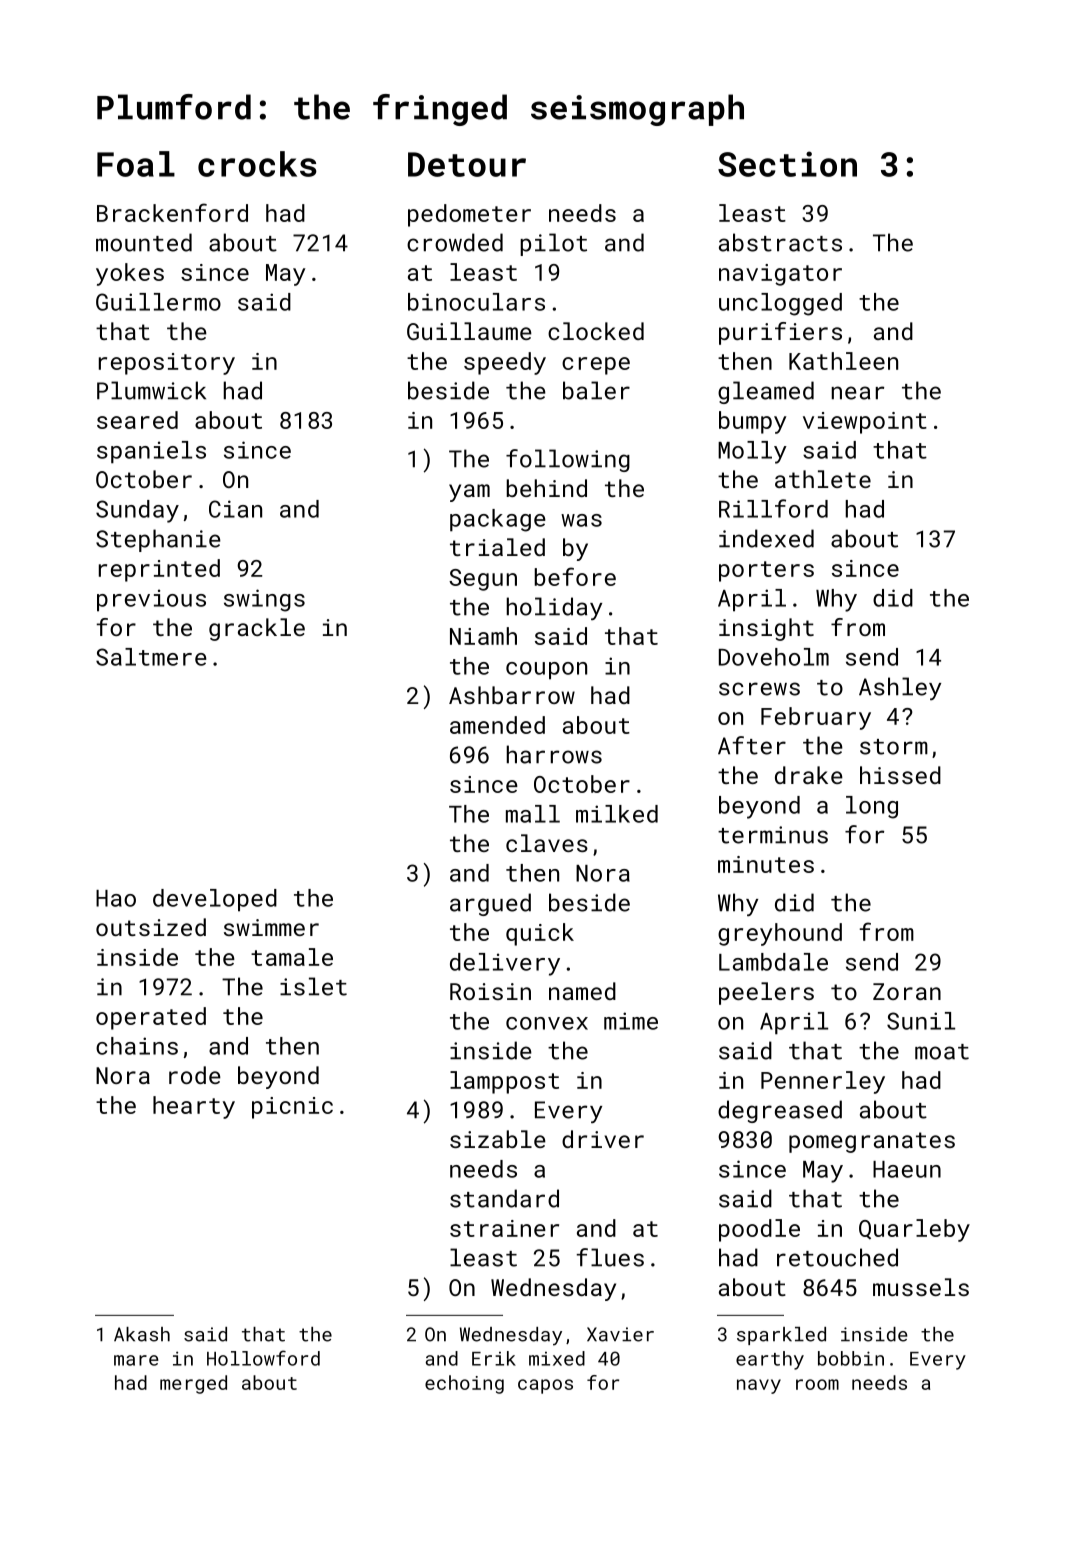 Image resolution: width=1066 pixels, height=1544 pixels. What do you see at coordinates (235, 509) in the document?
I see `Cian` at bounding box center [235, 509].
